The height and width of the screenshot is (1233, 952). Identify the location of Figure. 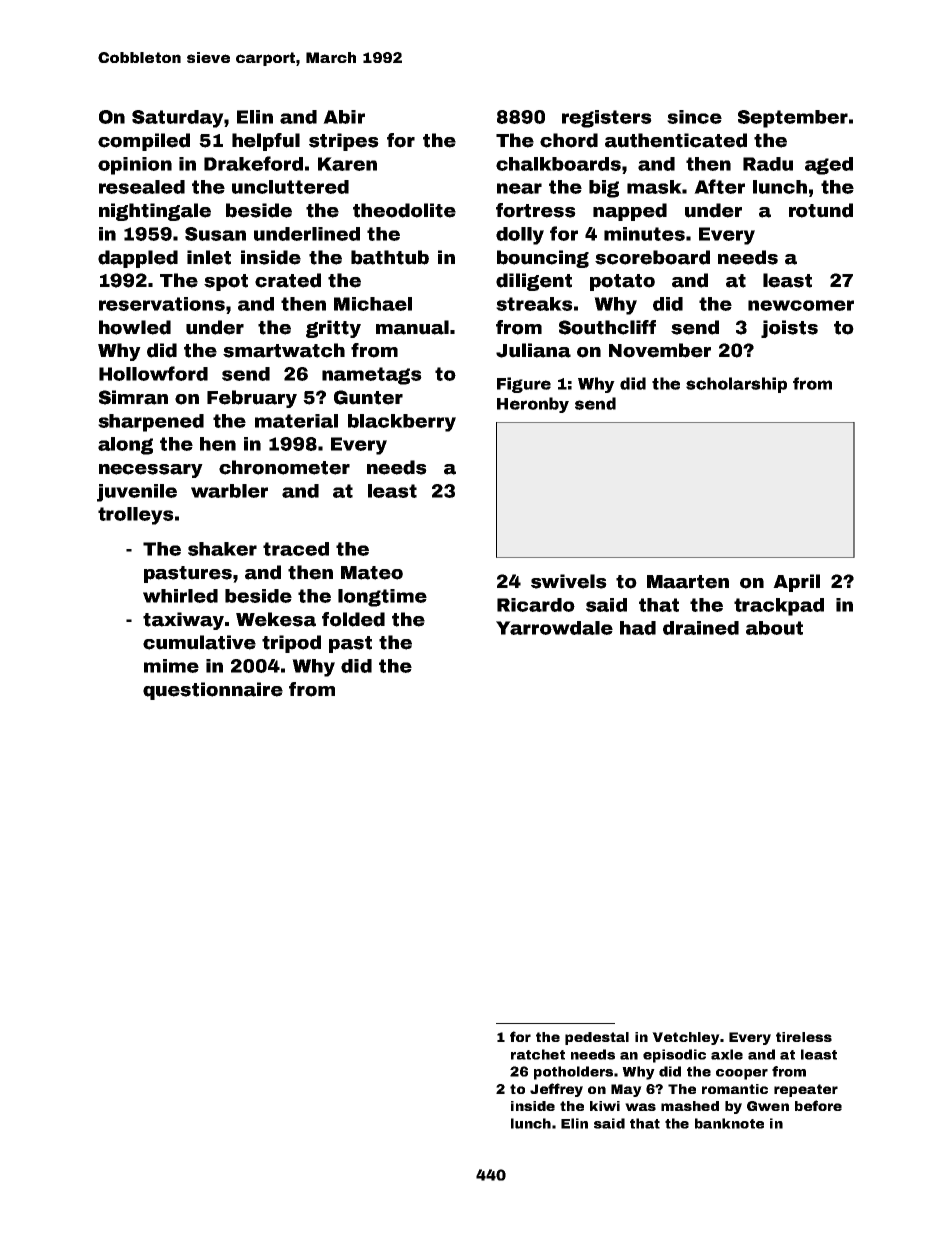
(524, 385).
